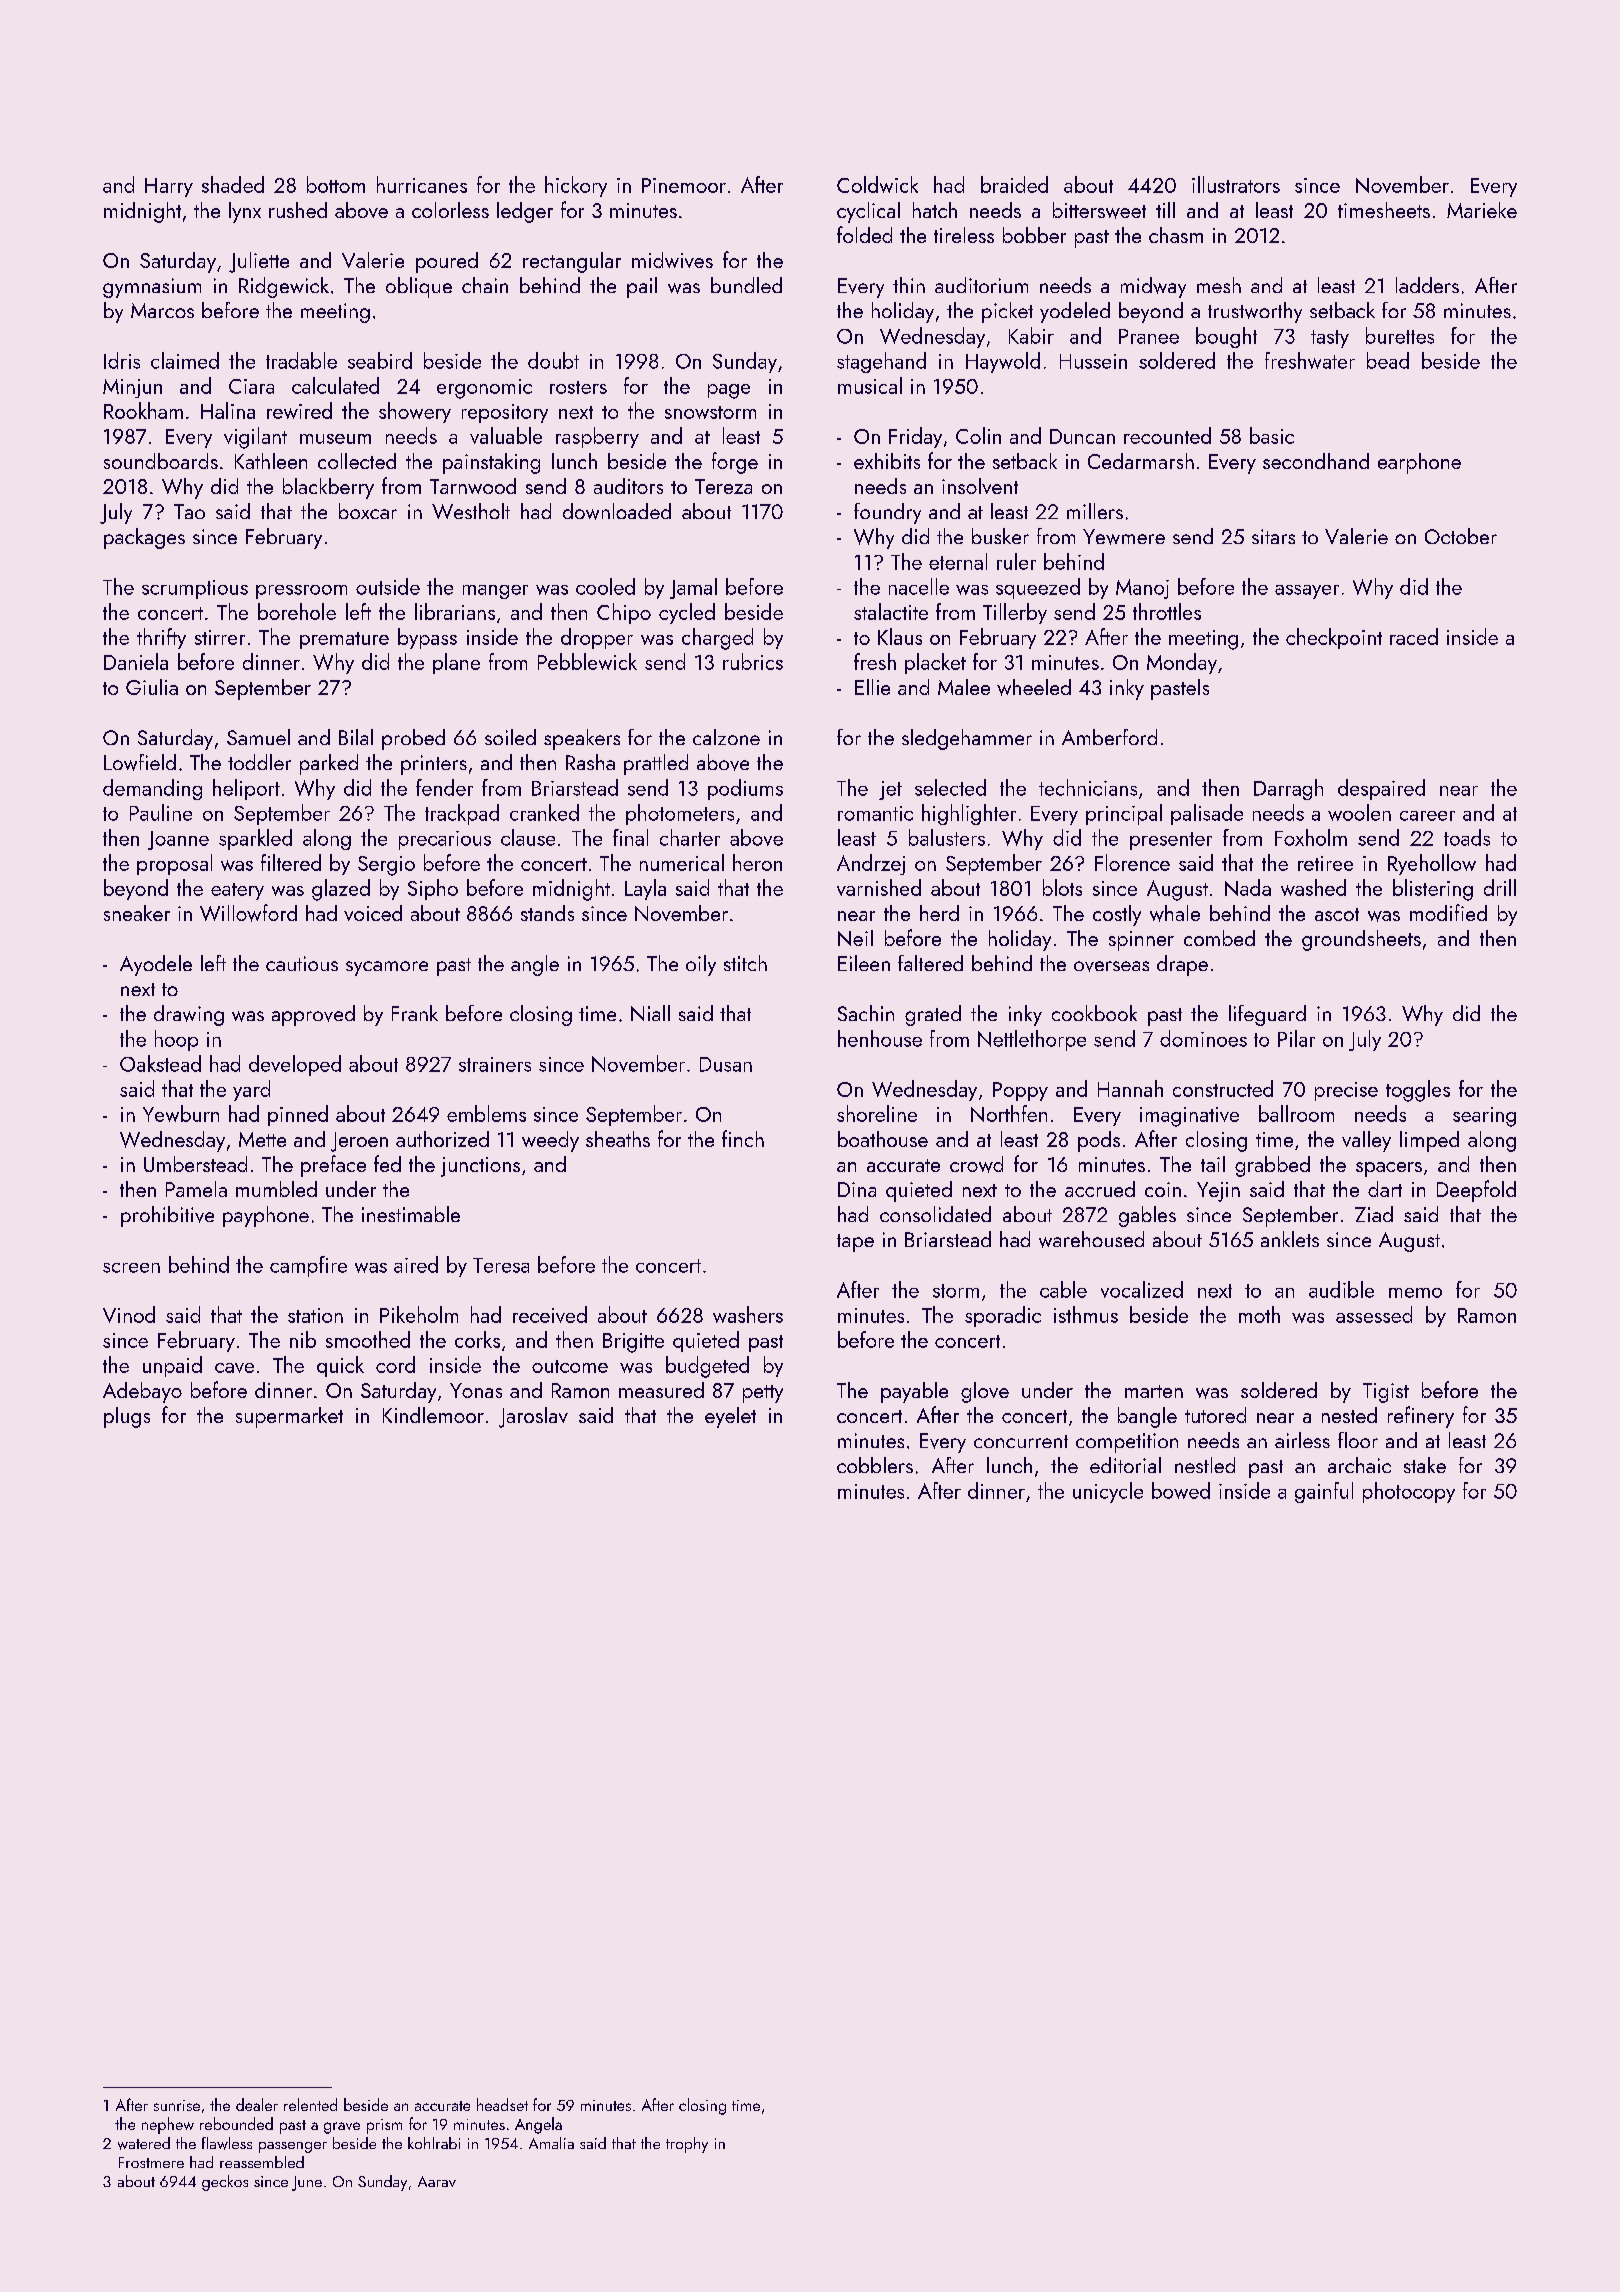 The width and height of the document is (1620, 2292). What do you see at coordinates (1259, 1314) in the document?
I see `moth` at bounding box center [1259, 1314].
